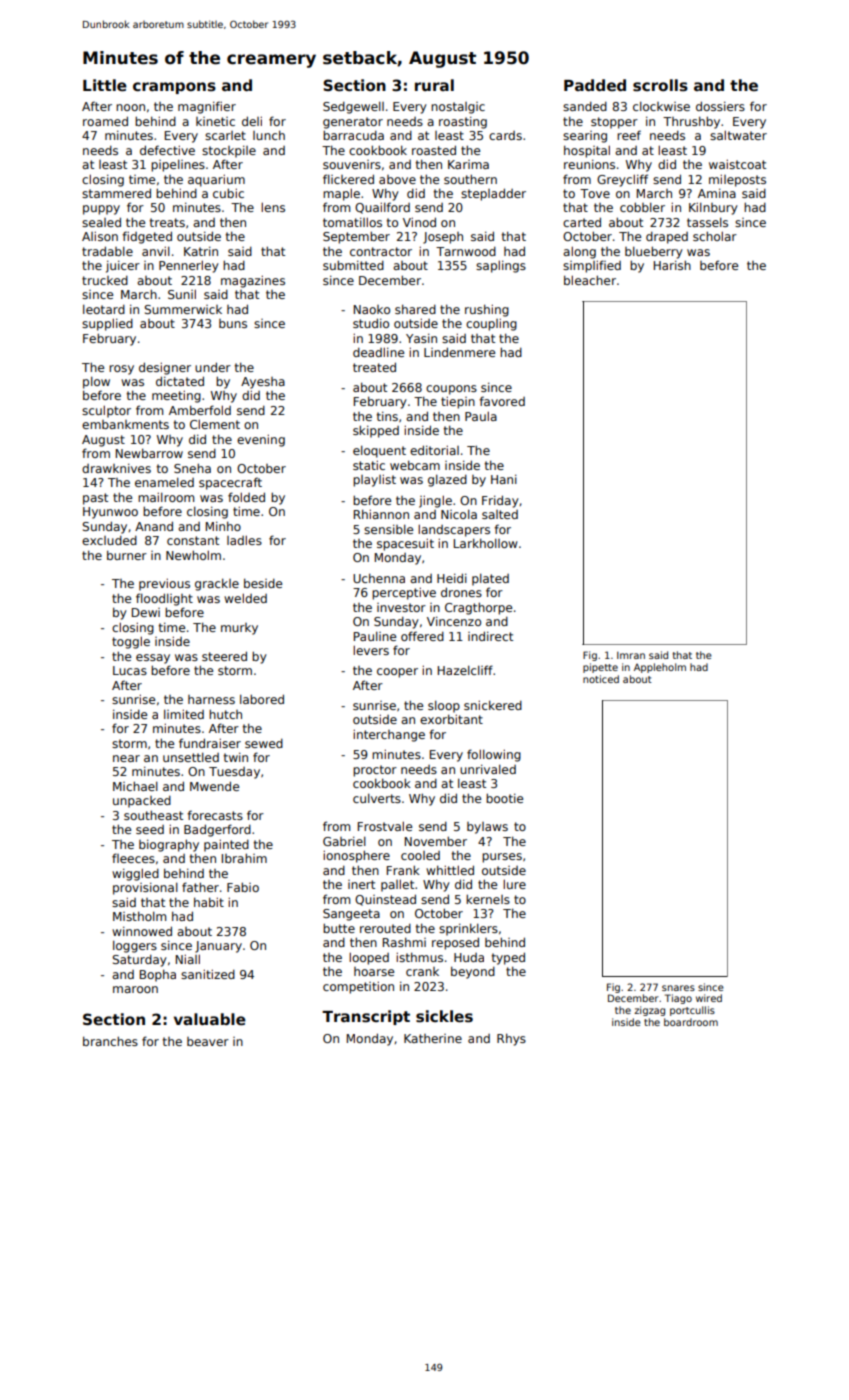 Image resolution: width=849 pixels, height=1400 pixels. Describe the element at coordinates (387, 416) in the document. I see `tins` at that location.
